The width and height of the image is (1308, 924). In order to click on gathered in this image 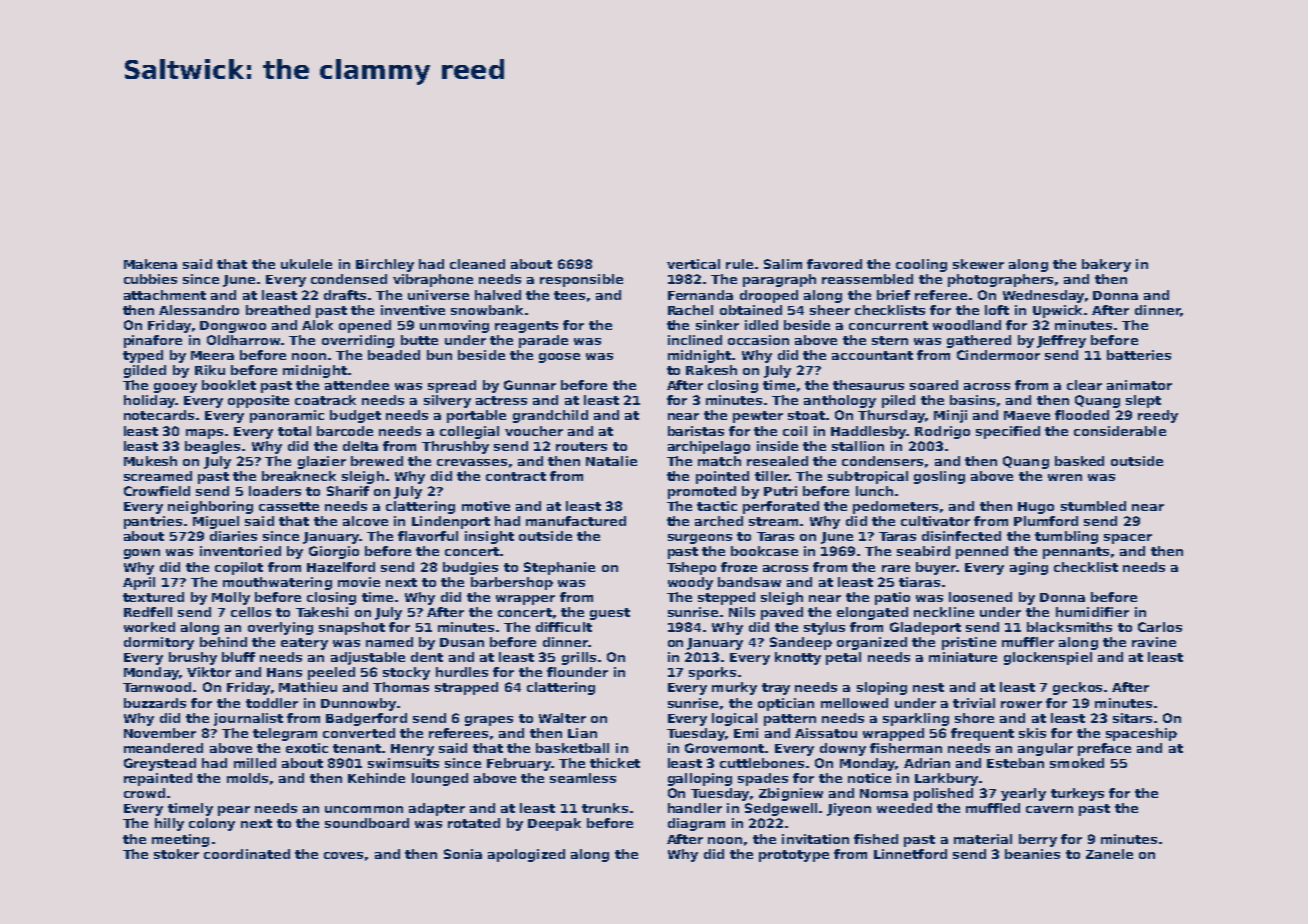, I will do `click(979, 341)`.
